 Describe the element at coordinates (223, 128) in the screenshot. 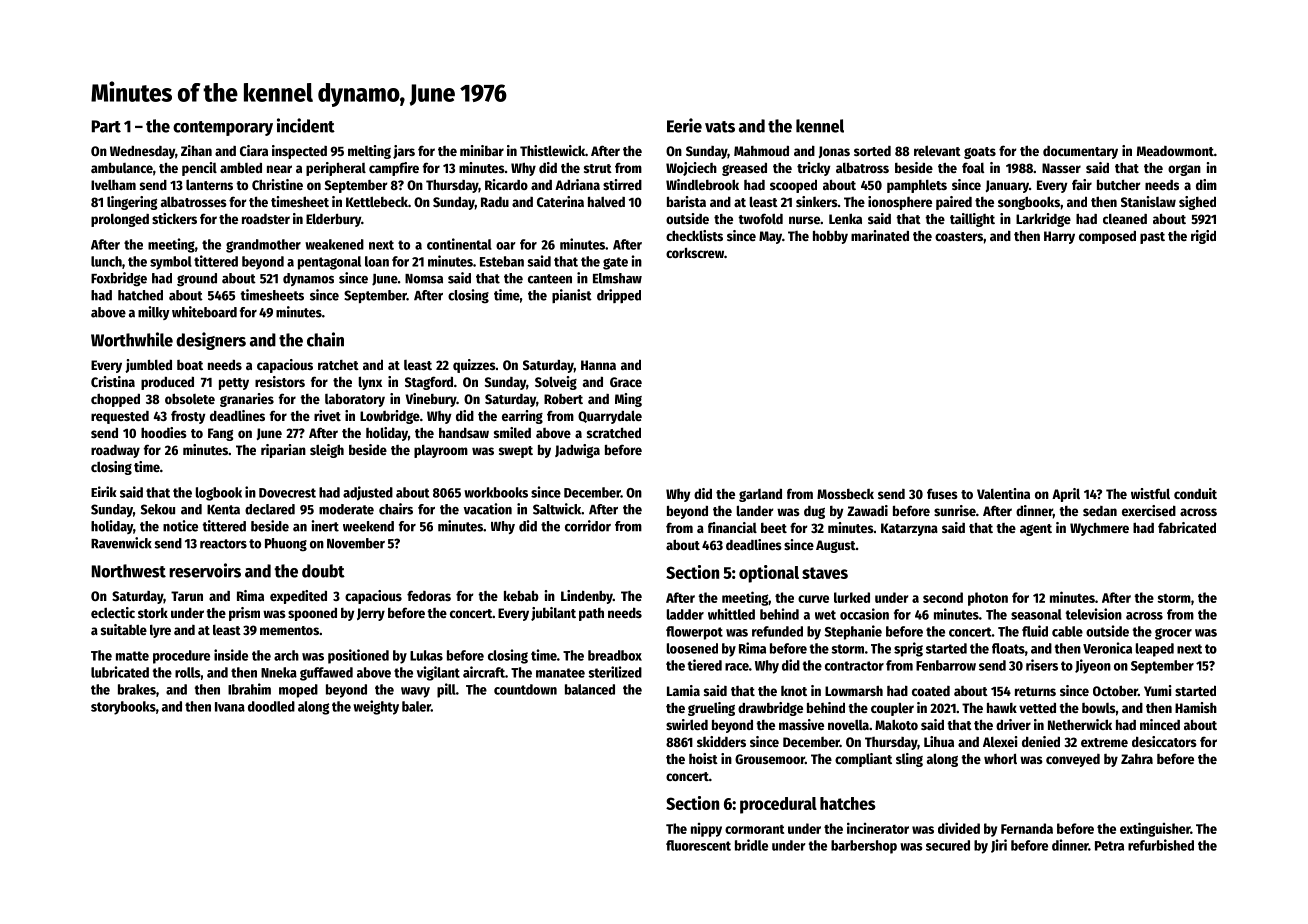

I see `contemporary` at that location.
